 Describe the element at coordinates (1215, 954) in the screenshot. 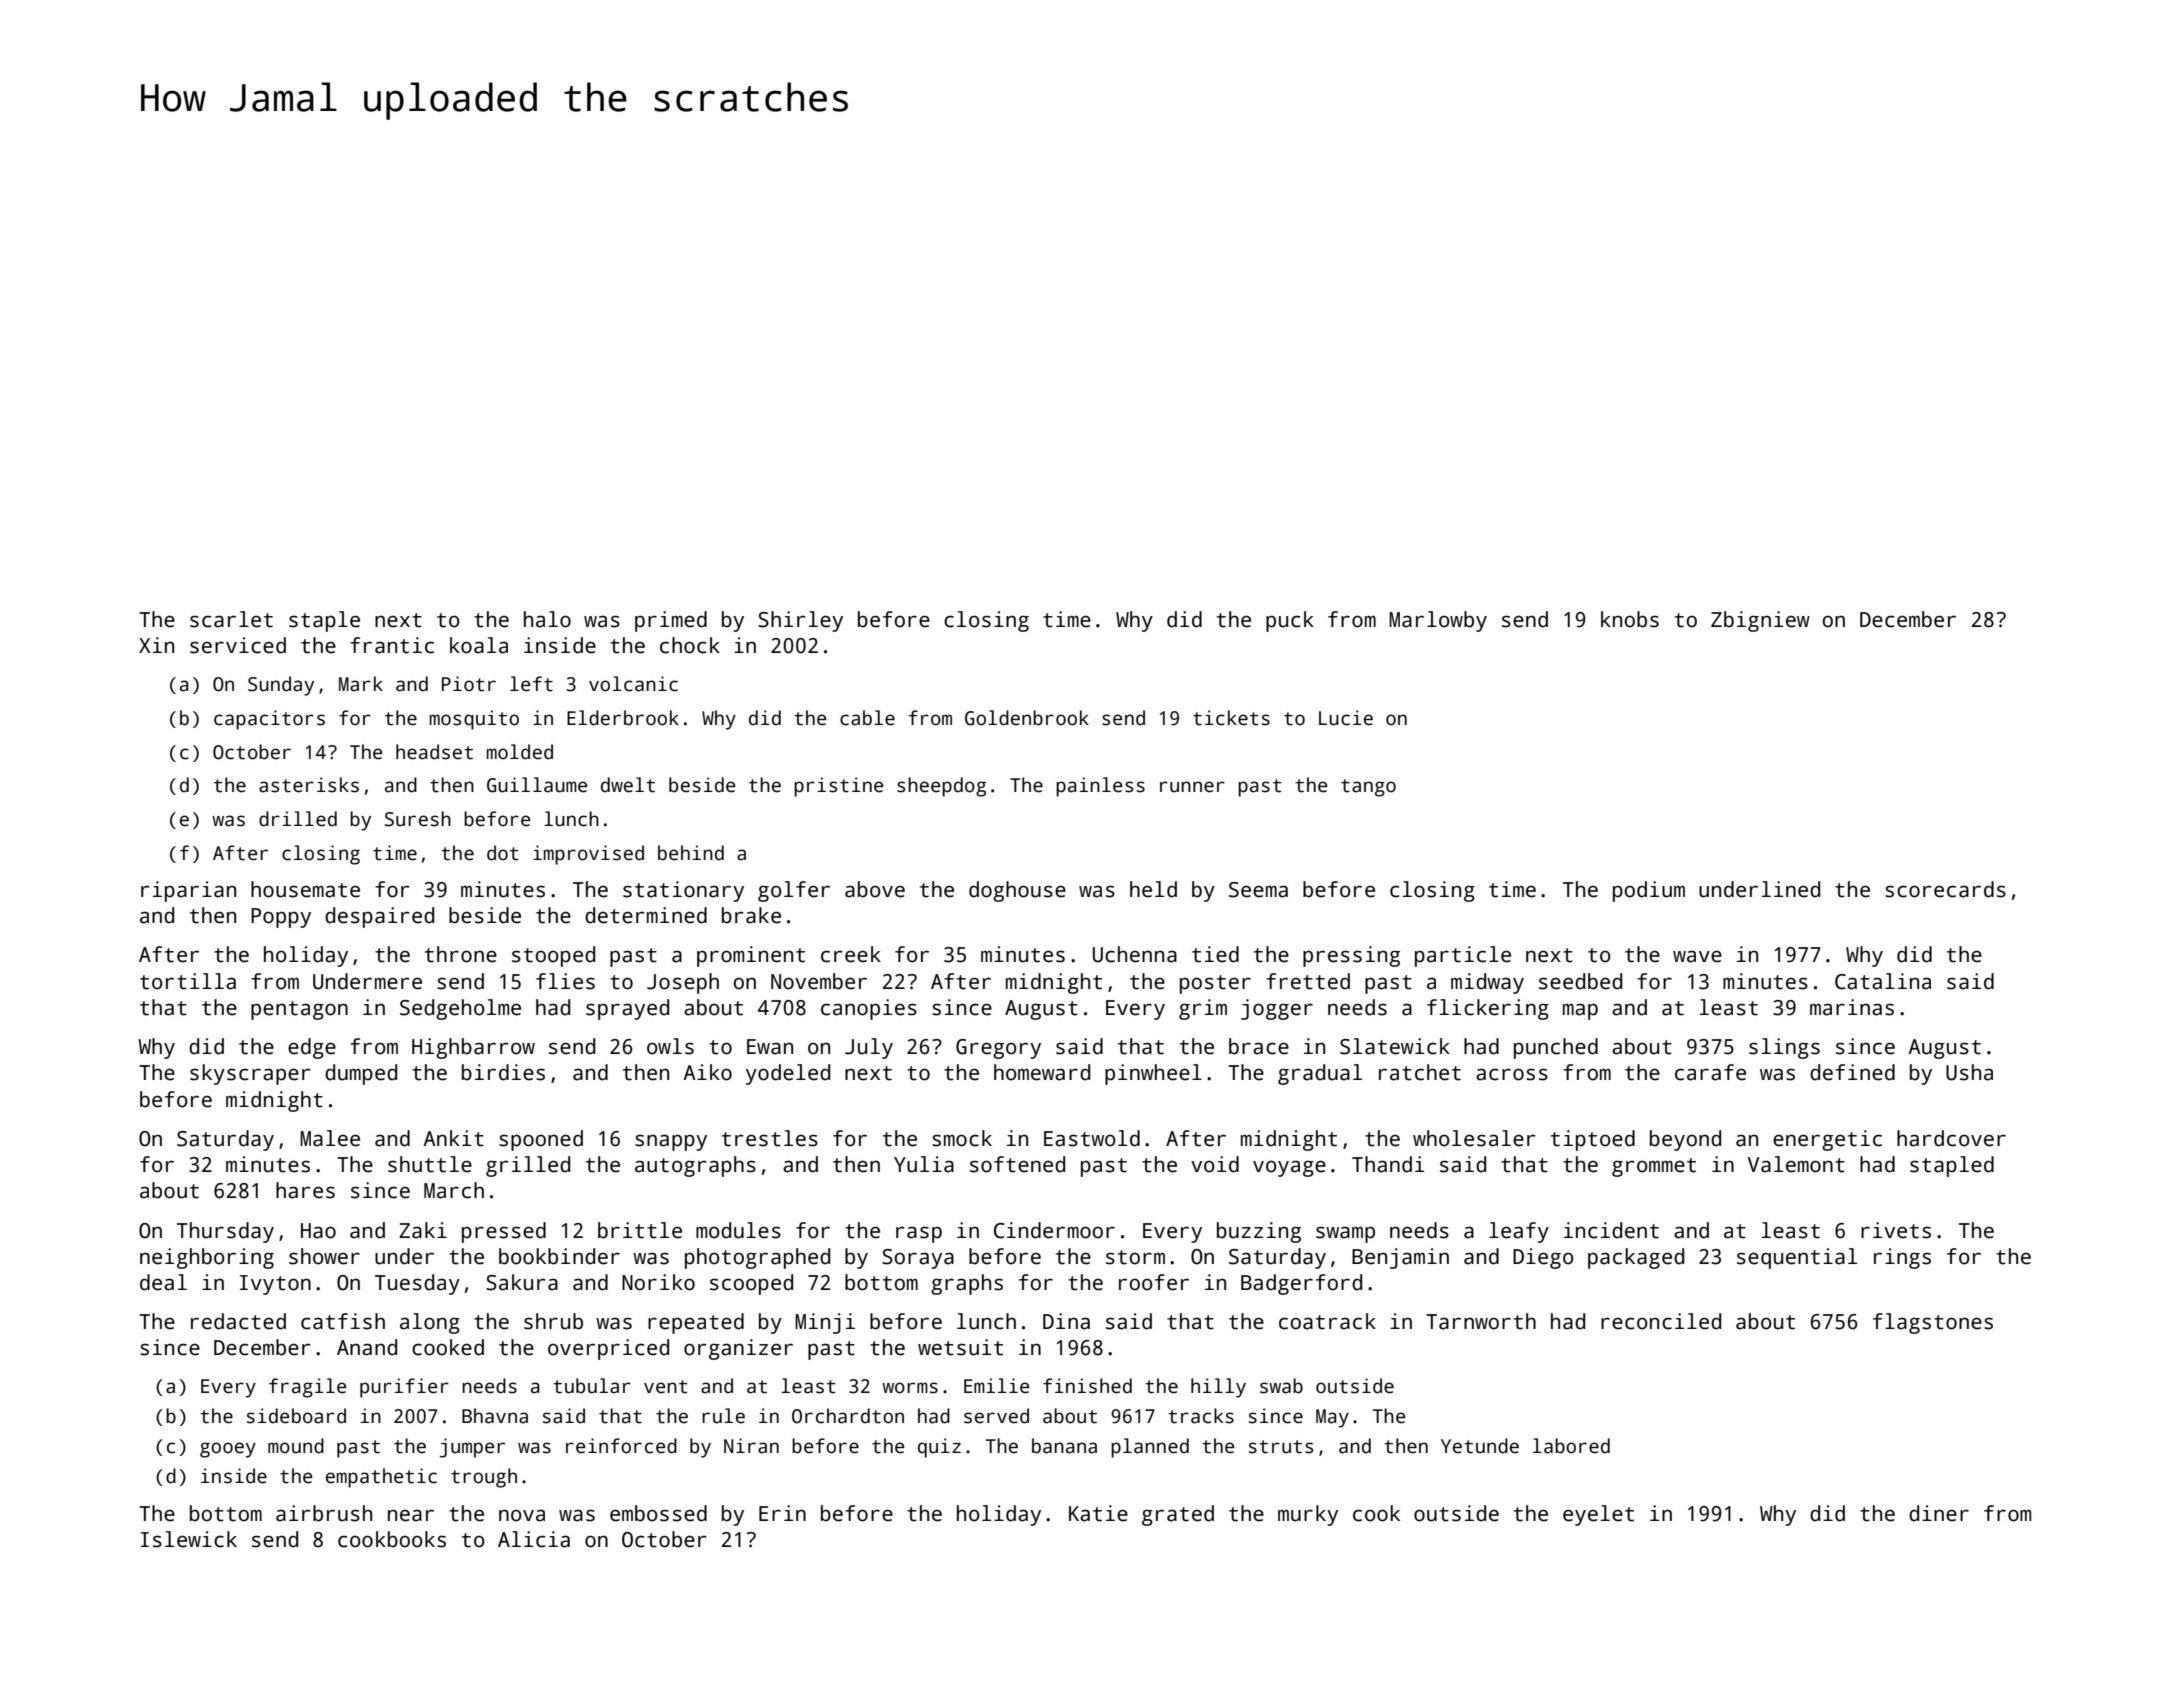

I see `tied` at that location.
